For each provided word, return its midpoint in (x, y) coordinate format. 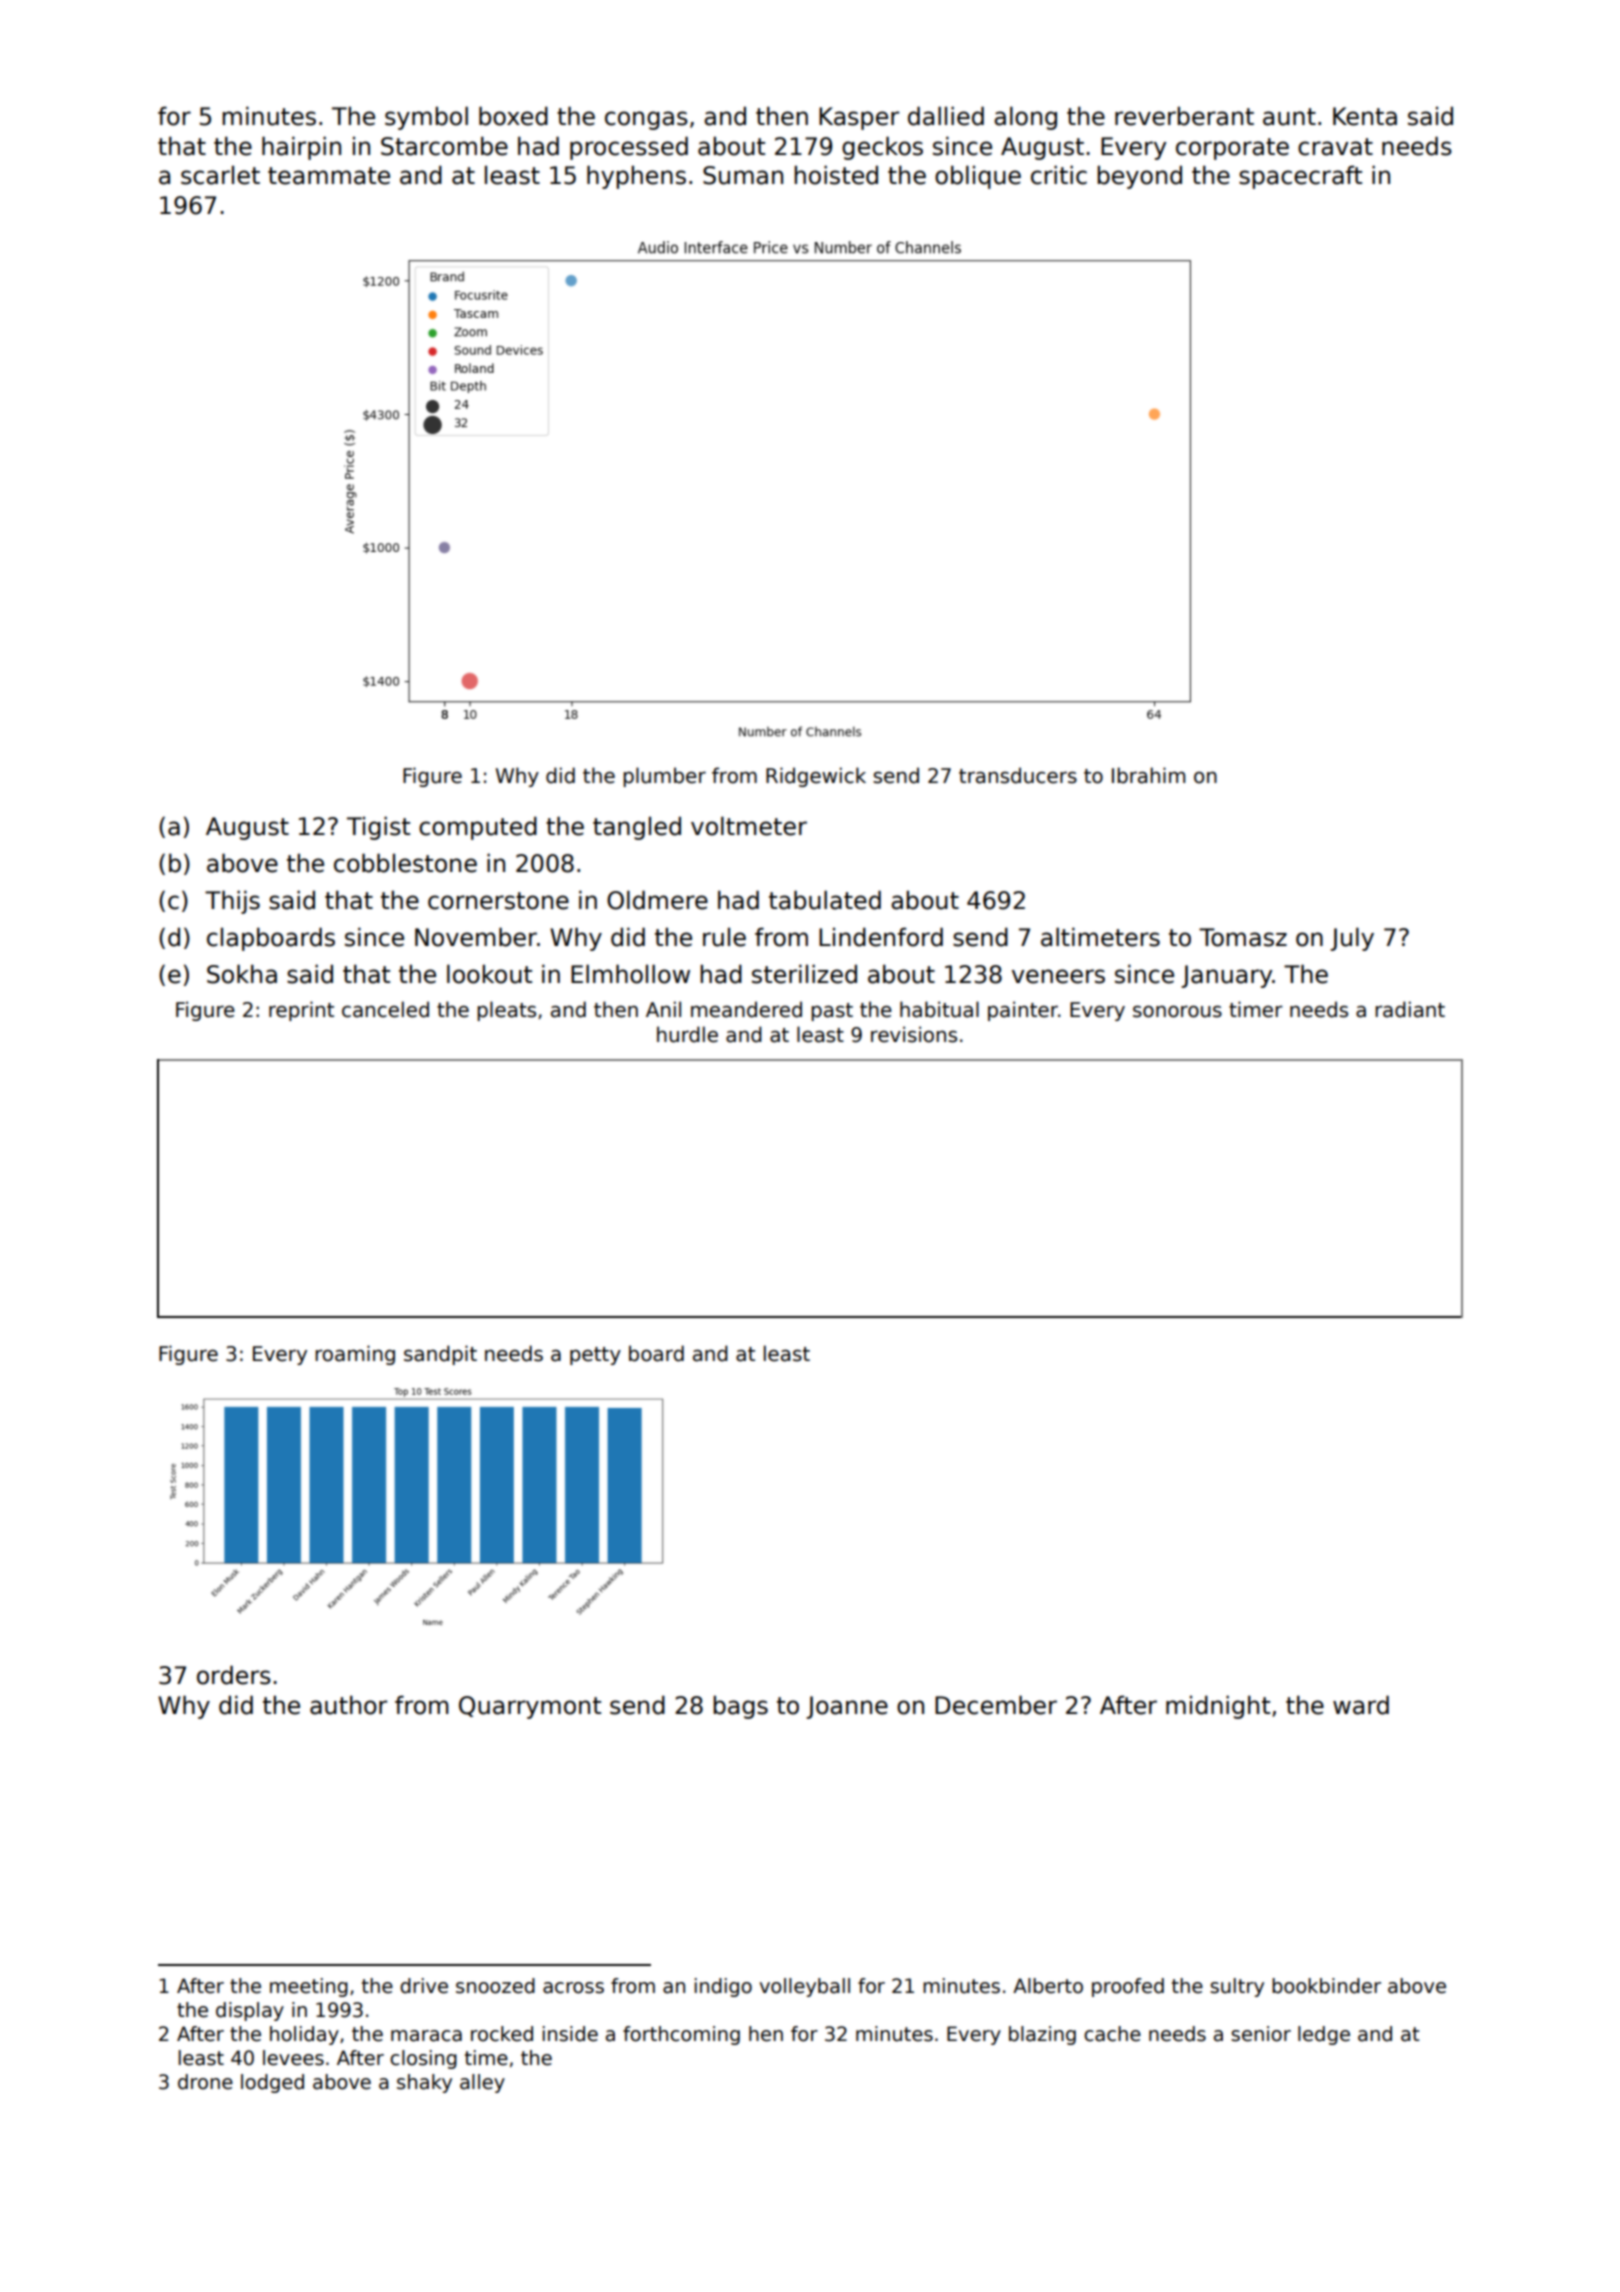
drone (205, 2082)
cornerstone (498, 901)
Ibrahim (1148, 775)
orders (234, 1675)
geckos (882, 148)
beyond (1139, 177)
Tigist (378, 828)
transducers (1018, 775)
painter (1023, 1011)
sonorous (1177, 1011)
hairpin (301, 148)
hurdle (687, 1034)
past (832, 1012)
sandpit (440, 1355)
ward (1361, 1705)
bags (740, 1707)
